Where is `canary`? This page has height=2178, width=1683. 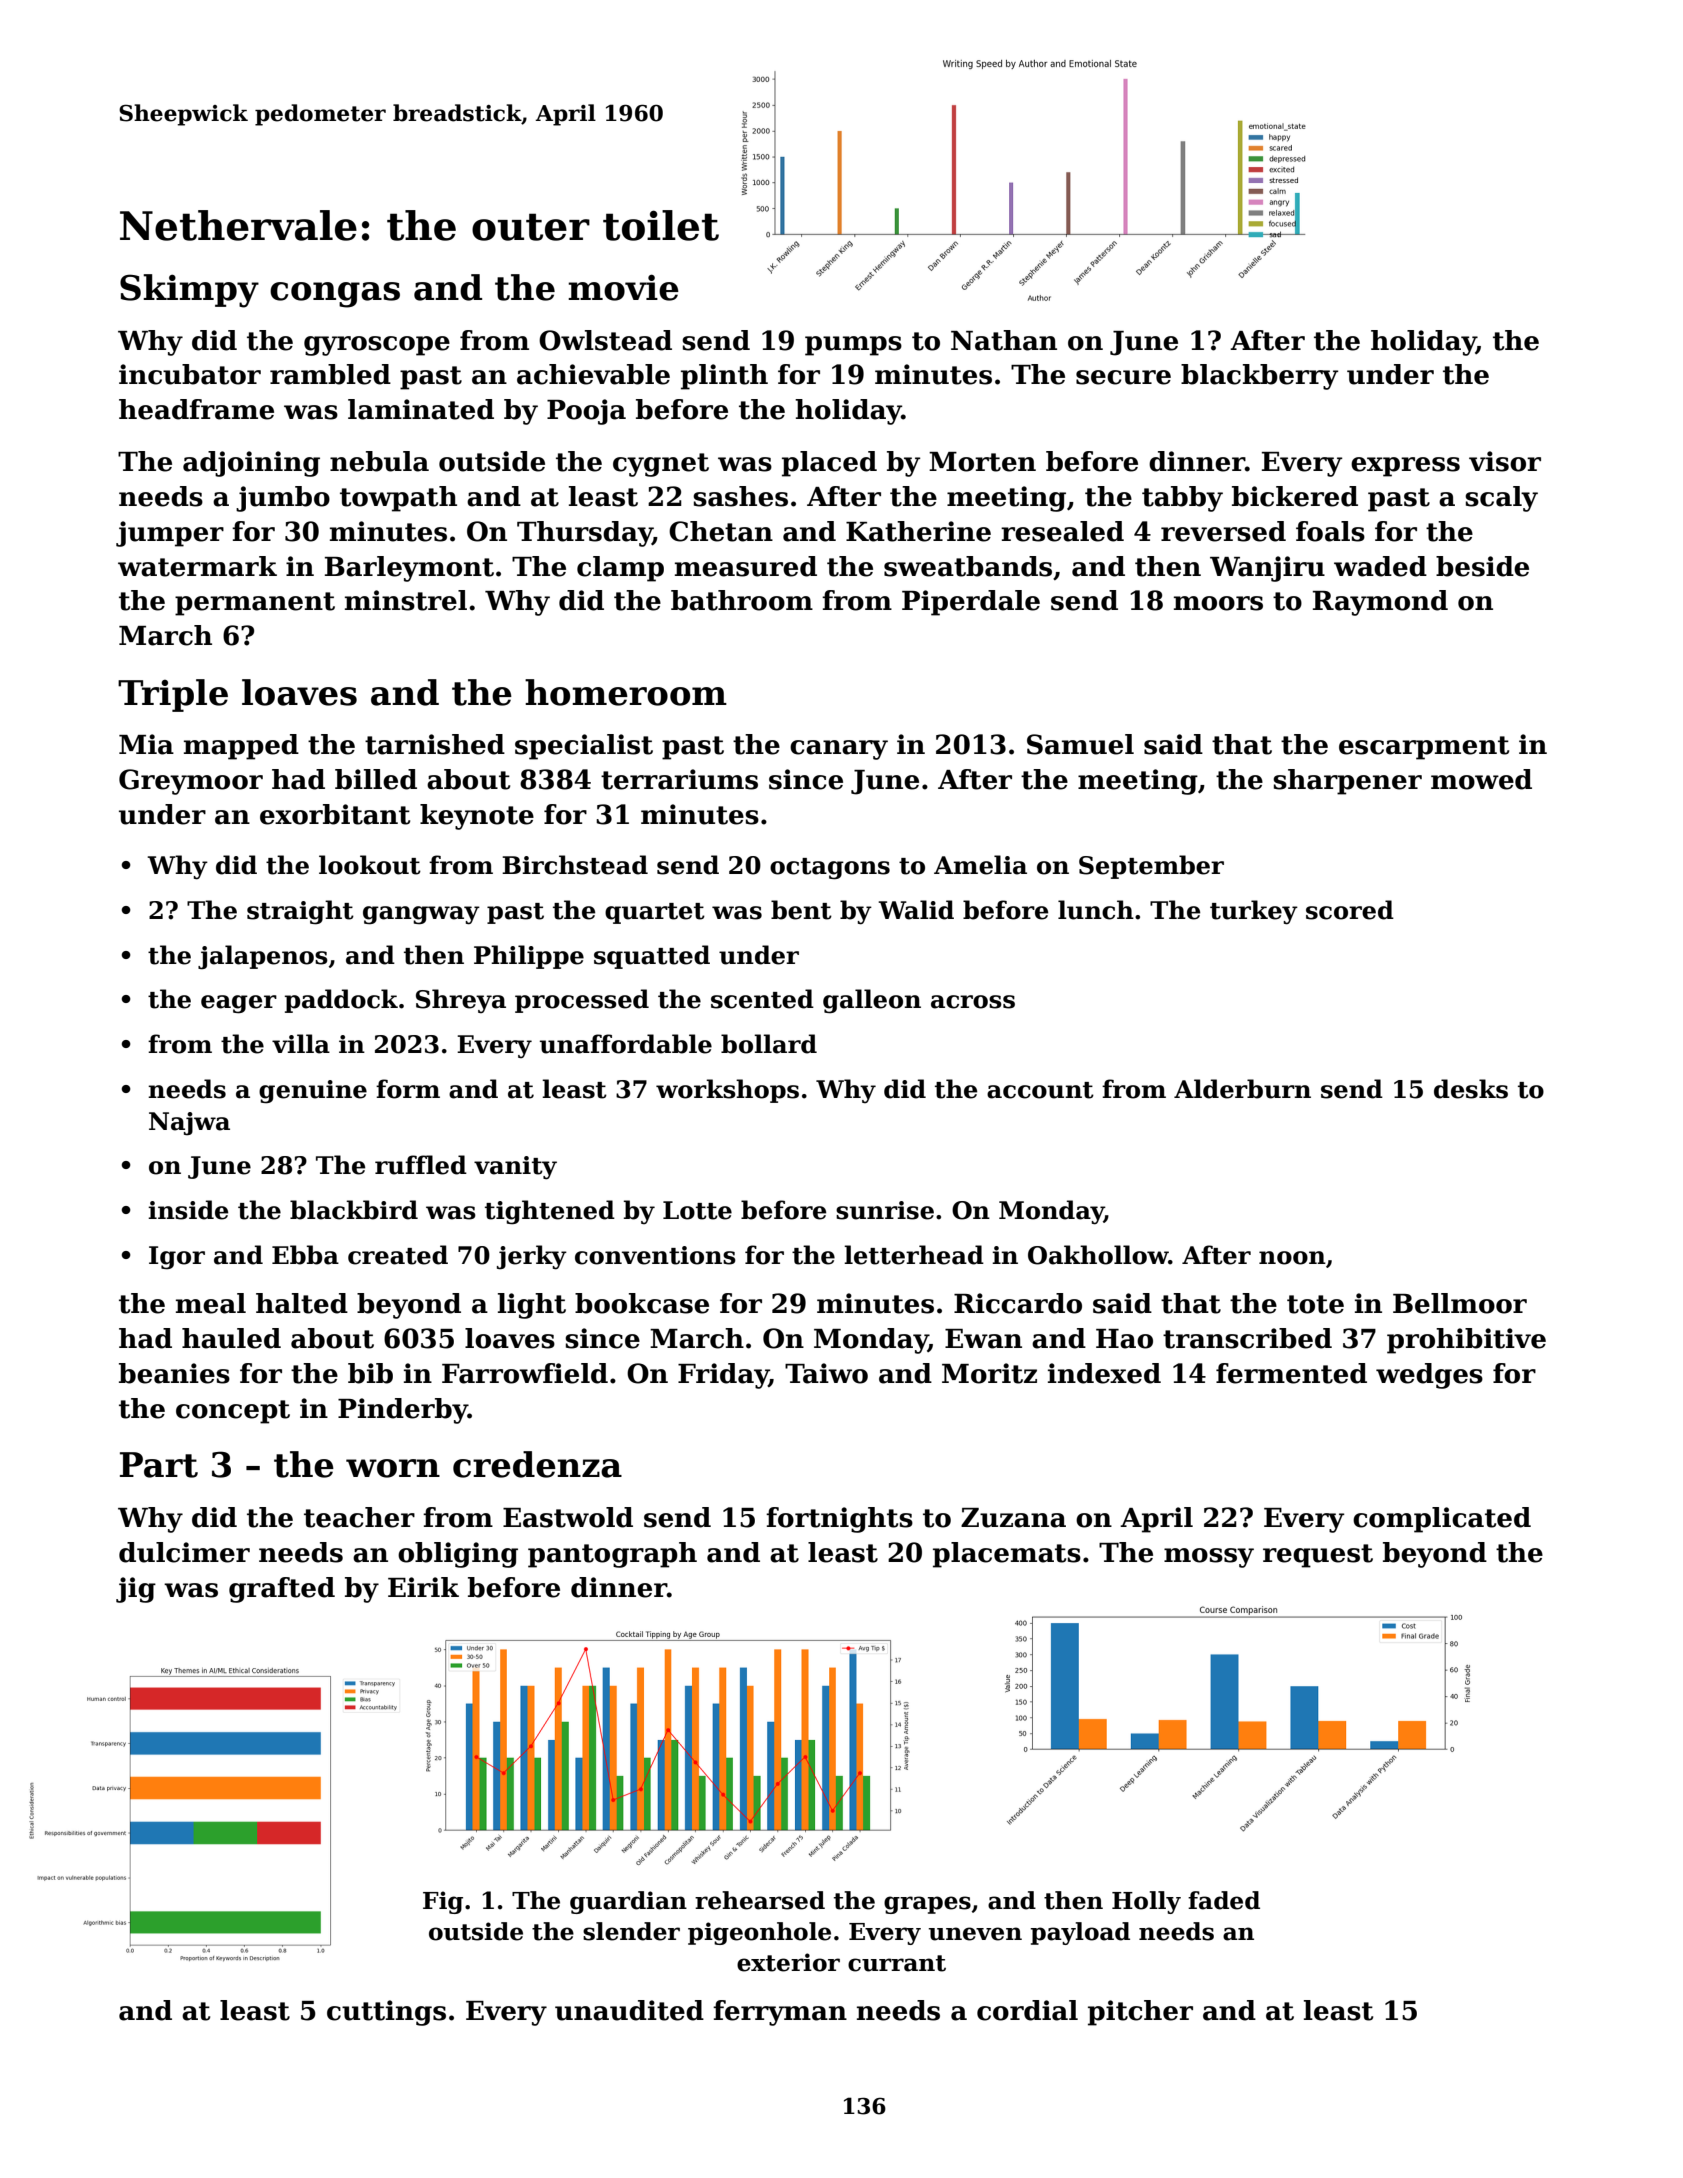
canary is located at coordinates (839, 750).
